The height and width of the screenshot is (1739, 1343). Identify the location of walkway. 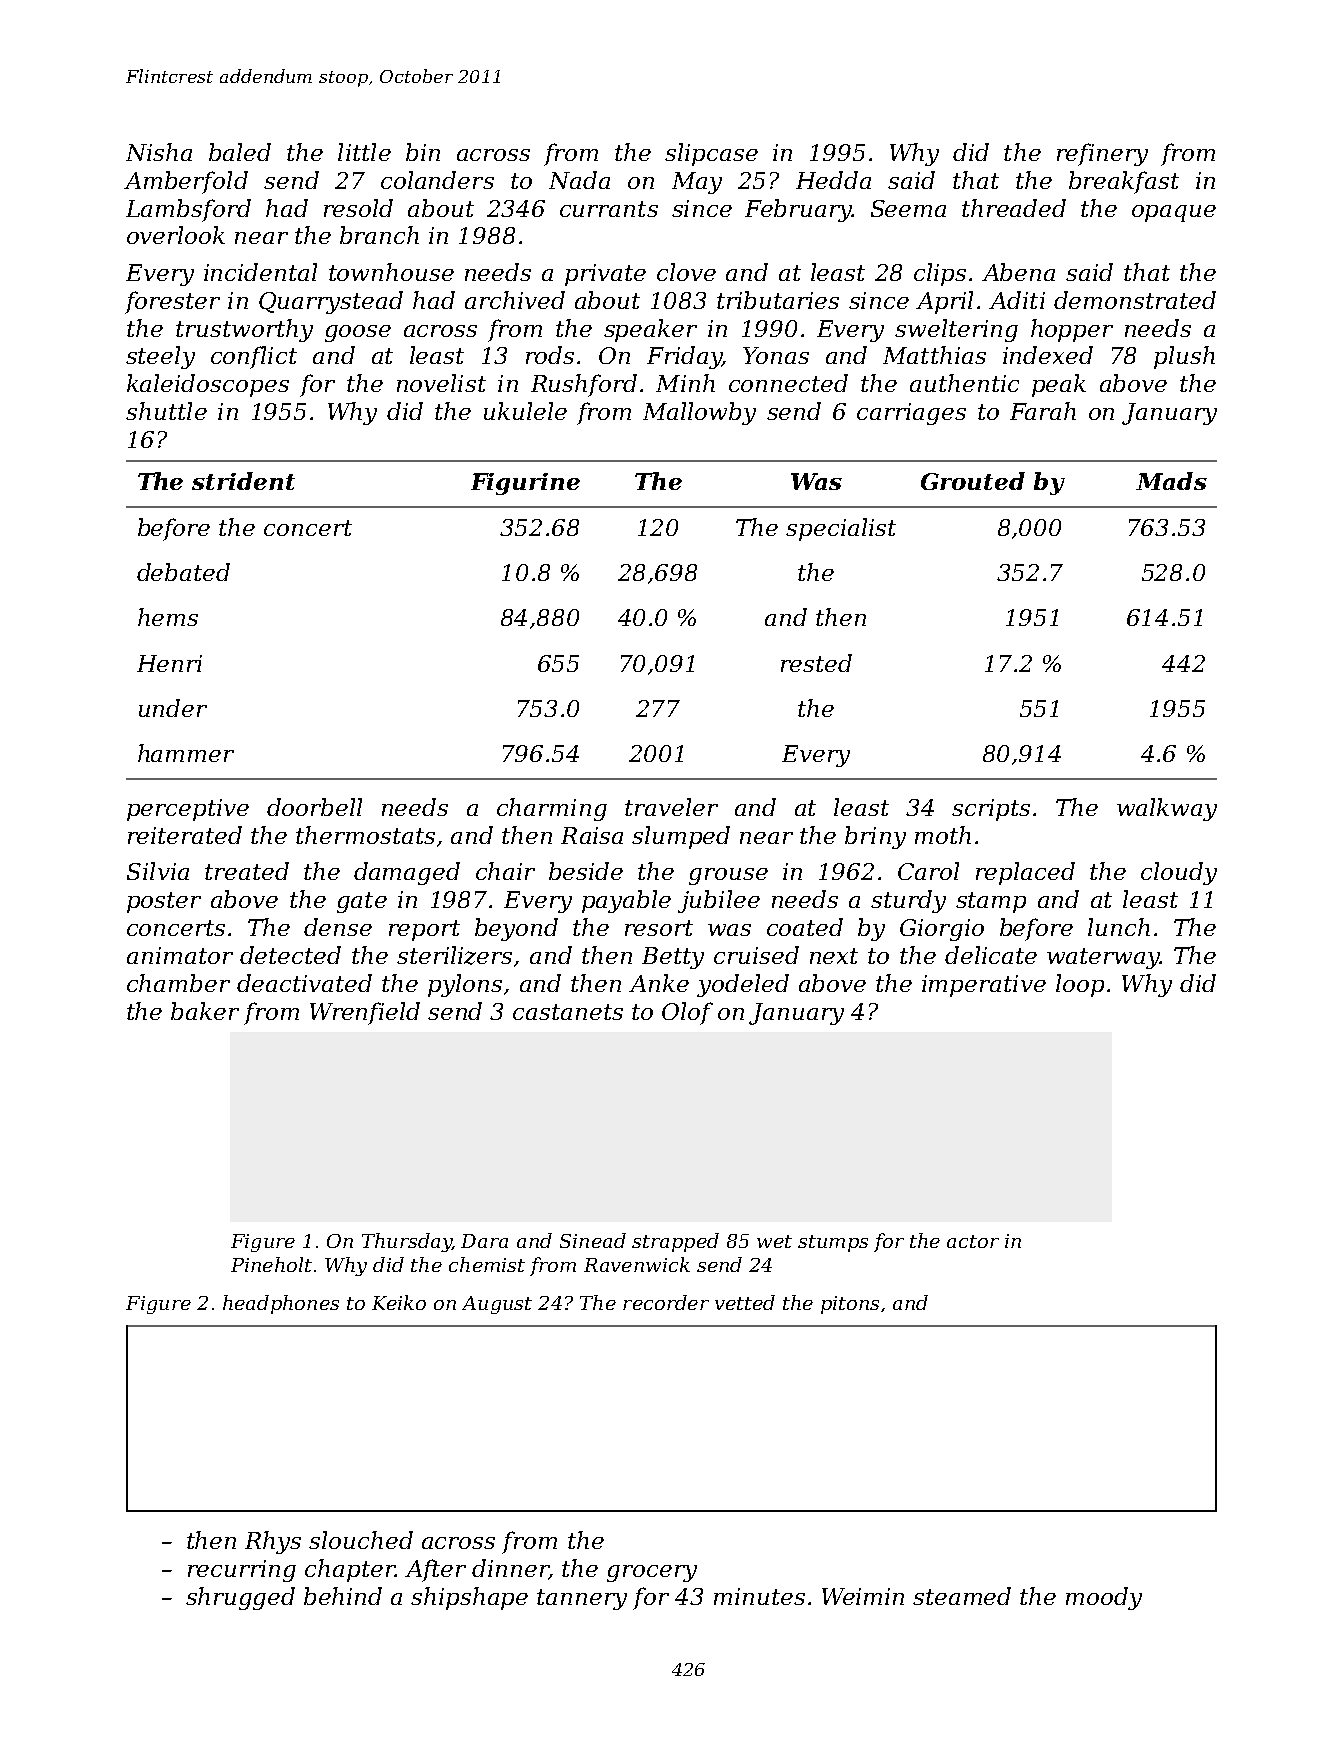
(1167, 809).
